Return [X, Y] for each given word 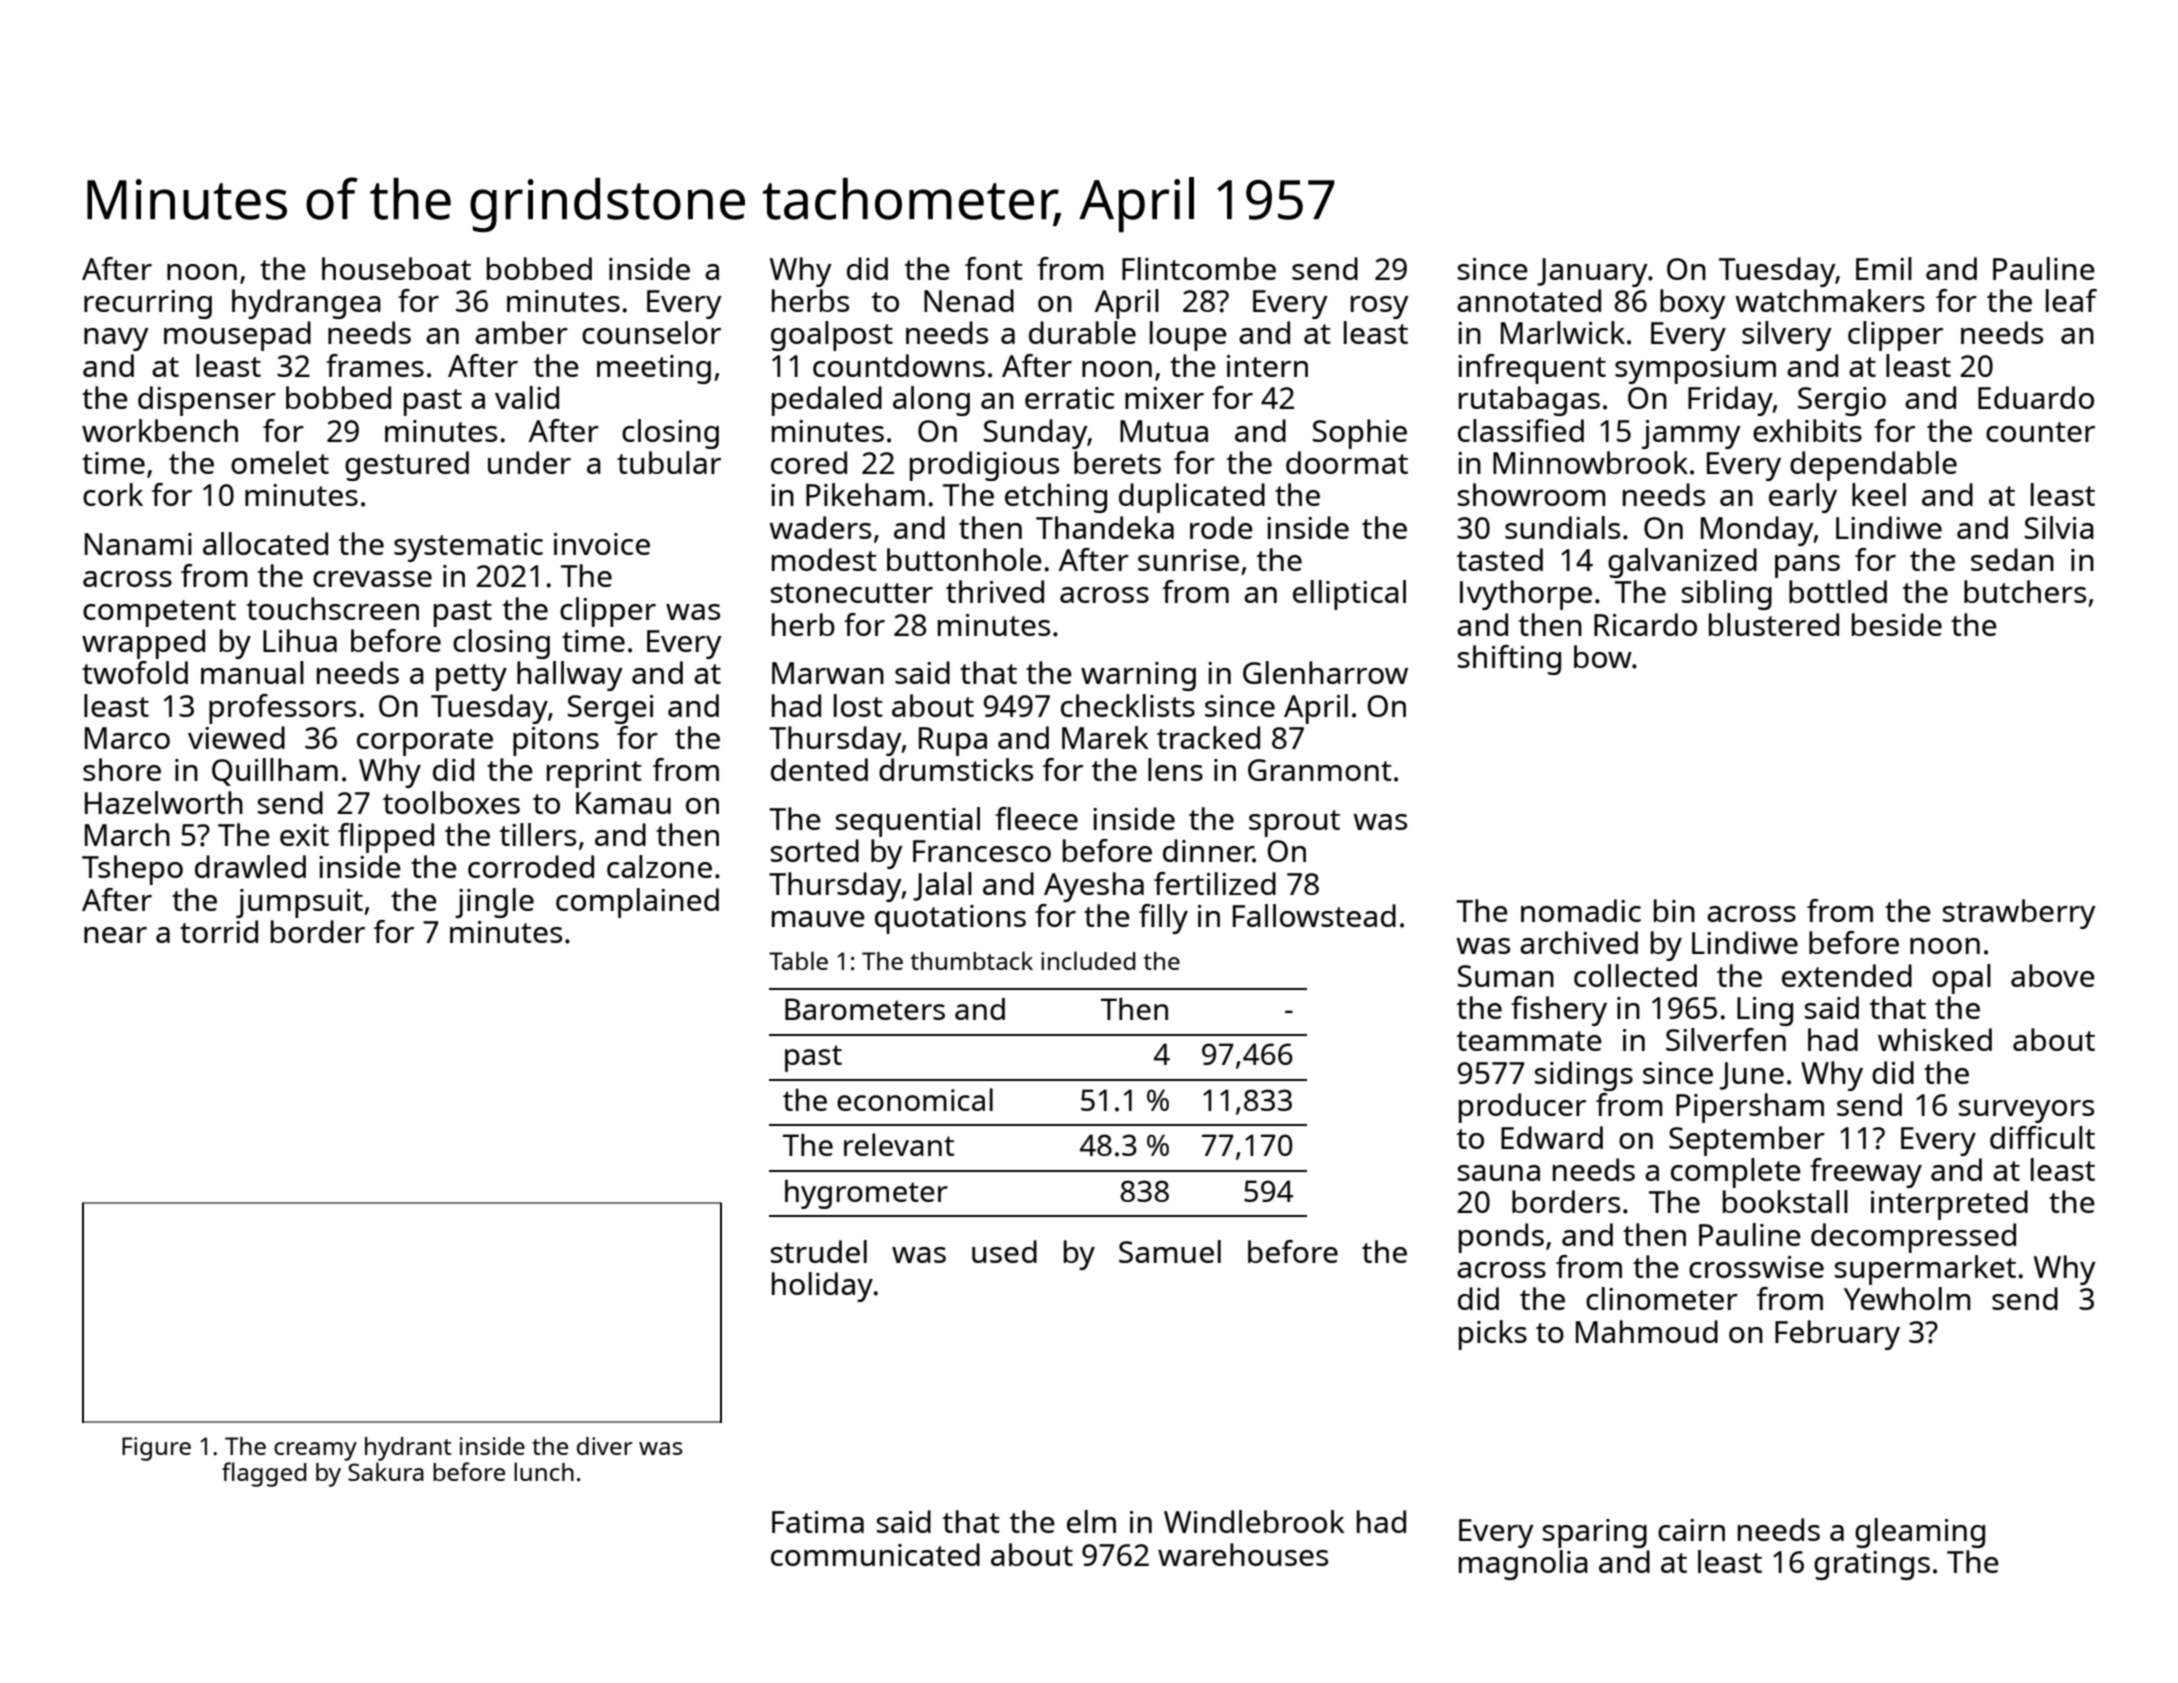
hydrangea [306, 304]
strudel [819, 1251]
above [2053, 975]
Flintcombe [1199, 268]
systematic [468, 547]
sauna [1499, 1173]
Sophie [1360, 434]
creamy [315, 1451]
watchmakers [1830, 300]
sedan [2012, 559]
